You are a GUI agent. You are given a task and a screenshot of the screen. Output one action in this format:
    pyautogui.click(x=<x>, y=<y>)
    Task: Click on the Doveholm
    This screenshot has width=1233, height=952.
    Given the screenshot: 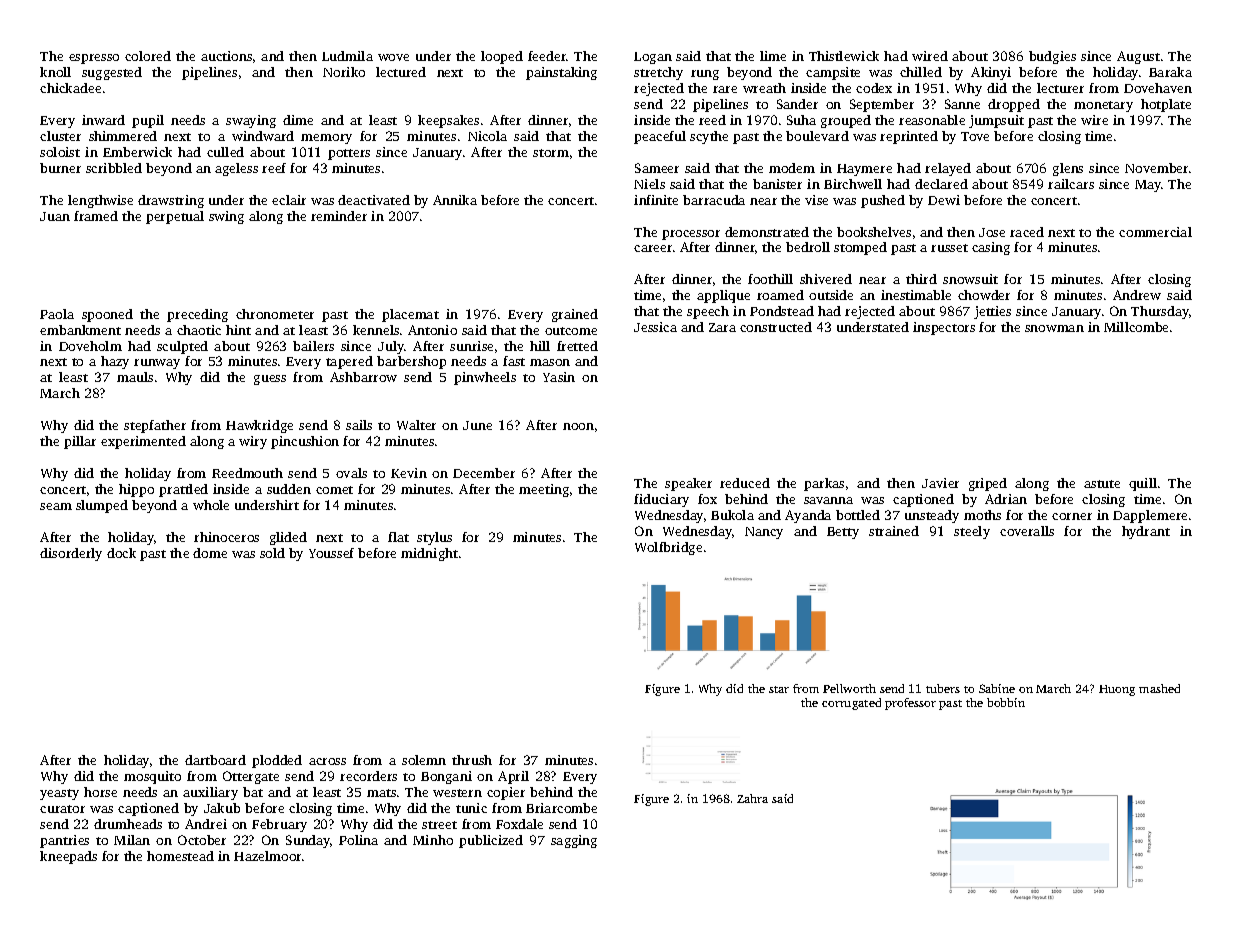 What is the action you would take?
    pyautogui.click(x=90, y=346)
